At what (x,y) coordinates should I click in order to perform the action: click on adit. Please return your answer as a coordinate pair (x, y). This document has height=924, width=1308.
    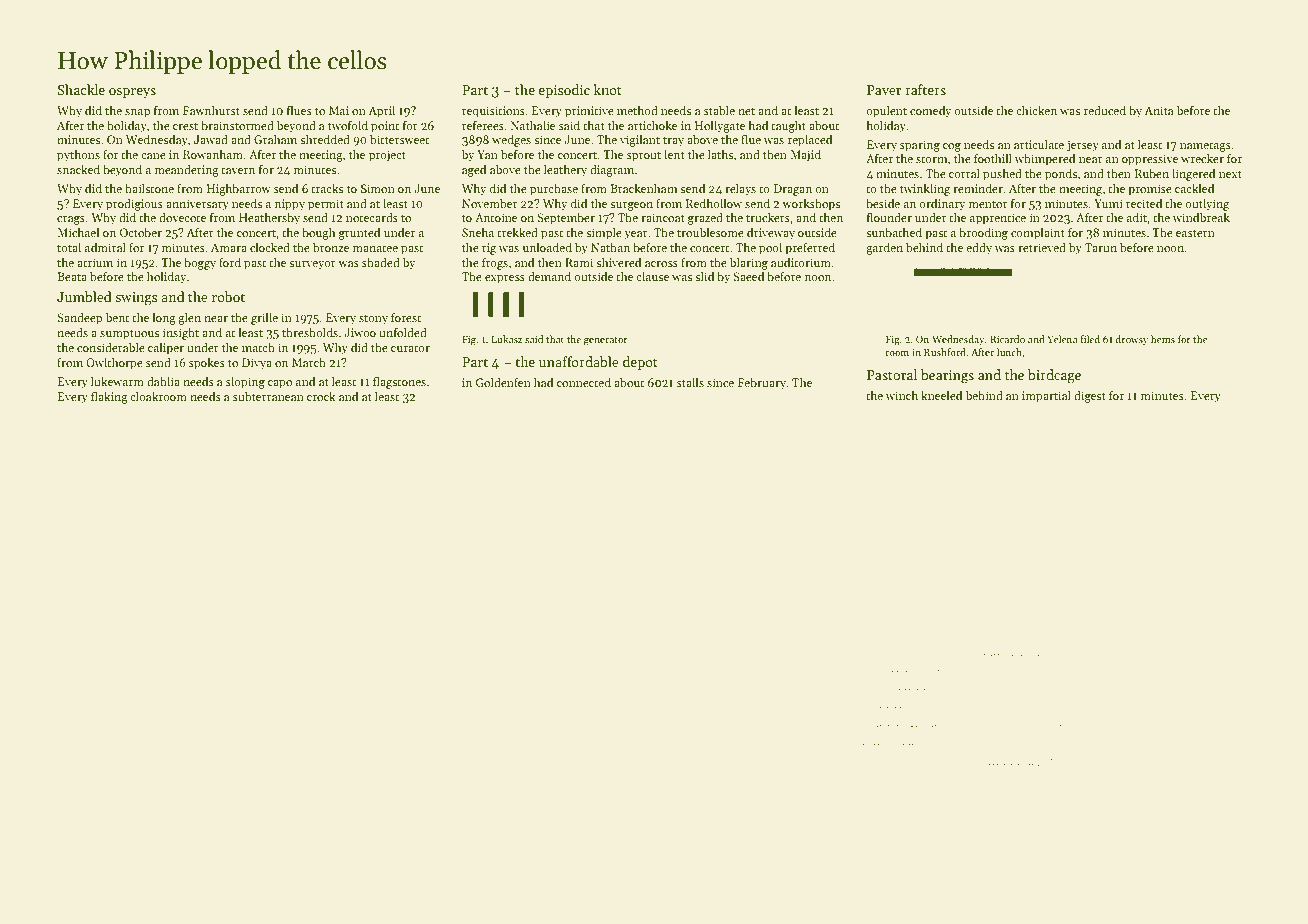
    Looking at the image, I should click on (1137, 217).
